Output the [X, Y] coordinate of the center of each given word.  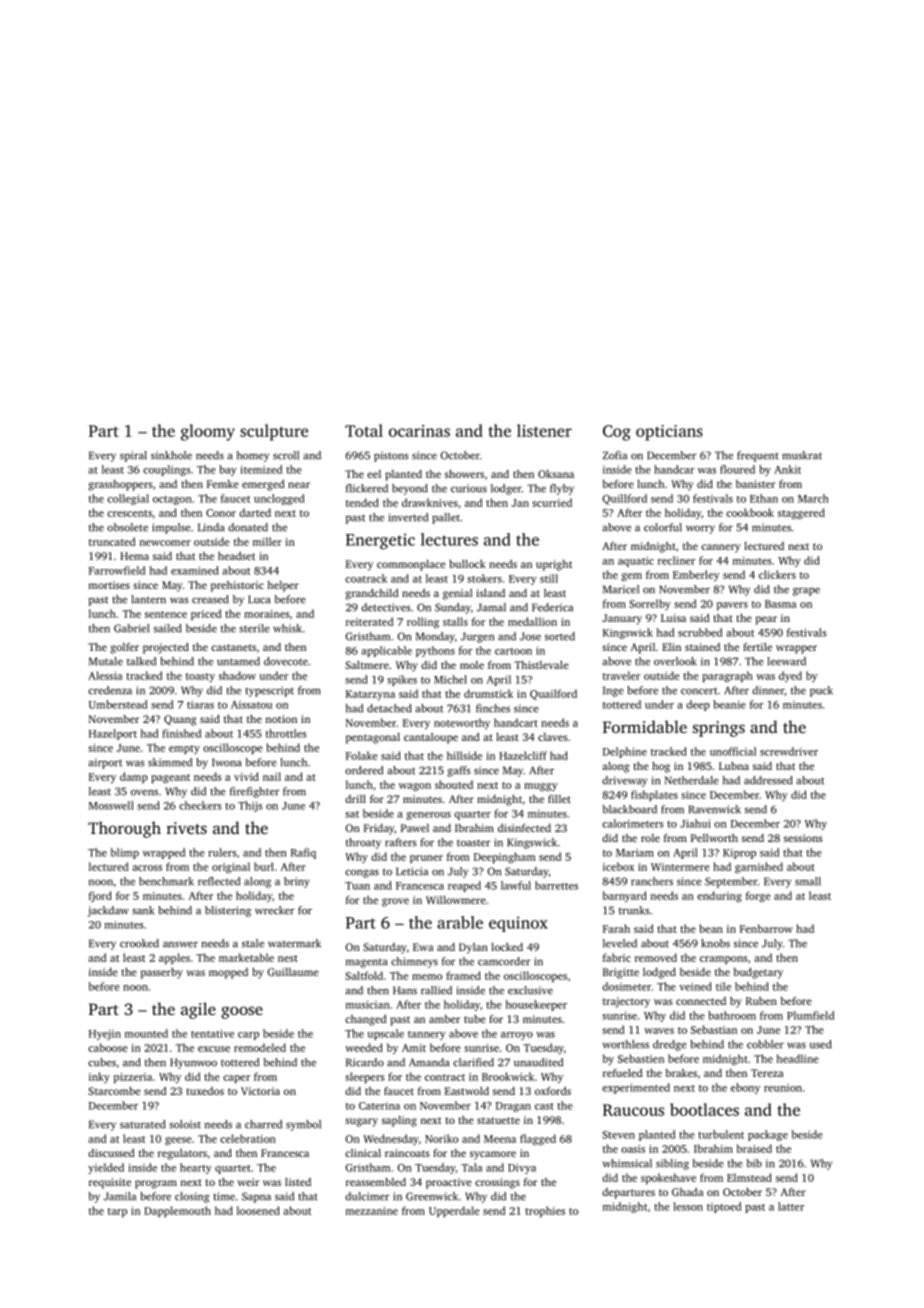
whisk [287, 628]
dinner [768, 690]
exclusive [530, 990]
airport [105, 763]
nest [288, 958]
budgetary [758, 973]
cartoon [513, 651]
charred [263, 1124]
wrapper [796, 649]
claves [553, 737]
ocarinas [419, 431]
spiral [133, 456]
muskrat [802, 455]
